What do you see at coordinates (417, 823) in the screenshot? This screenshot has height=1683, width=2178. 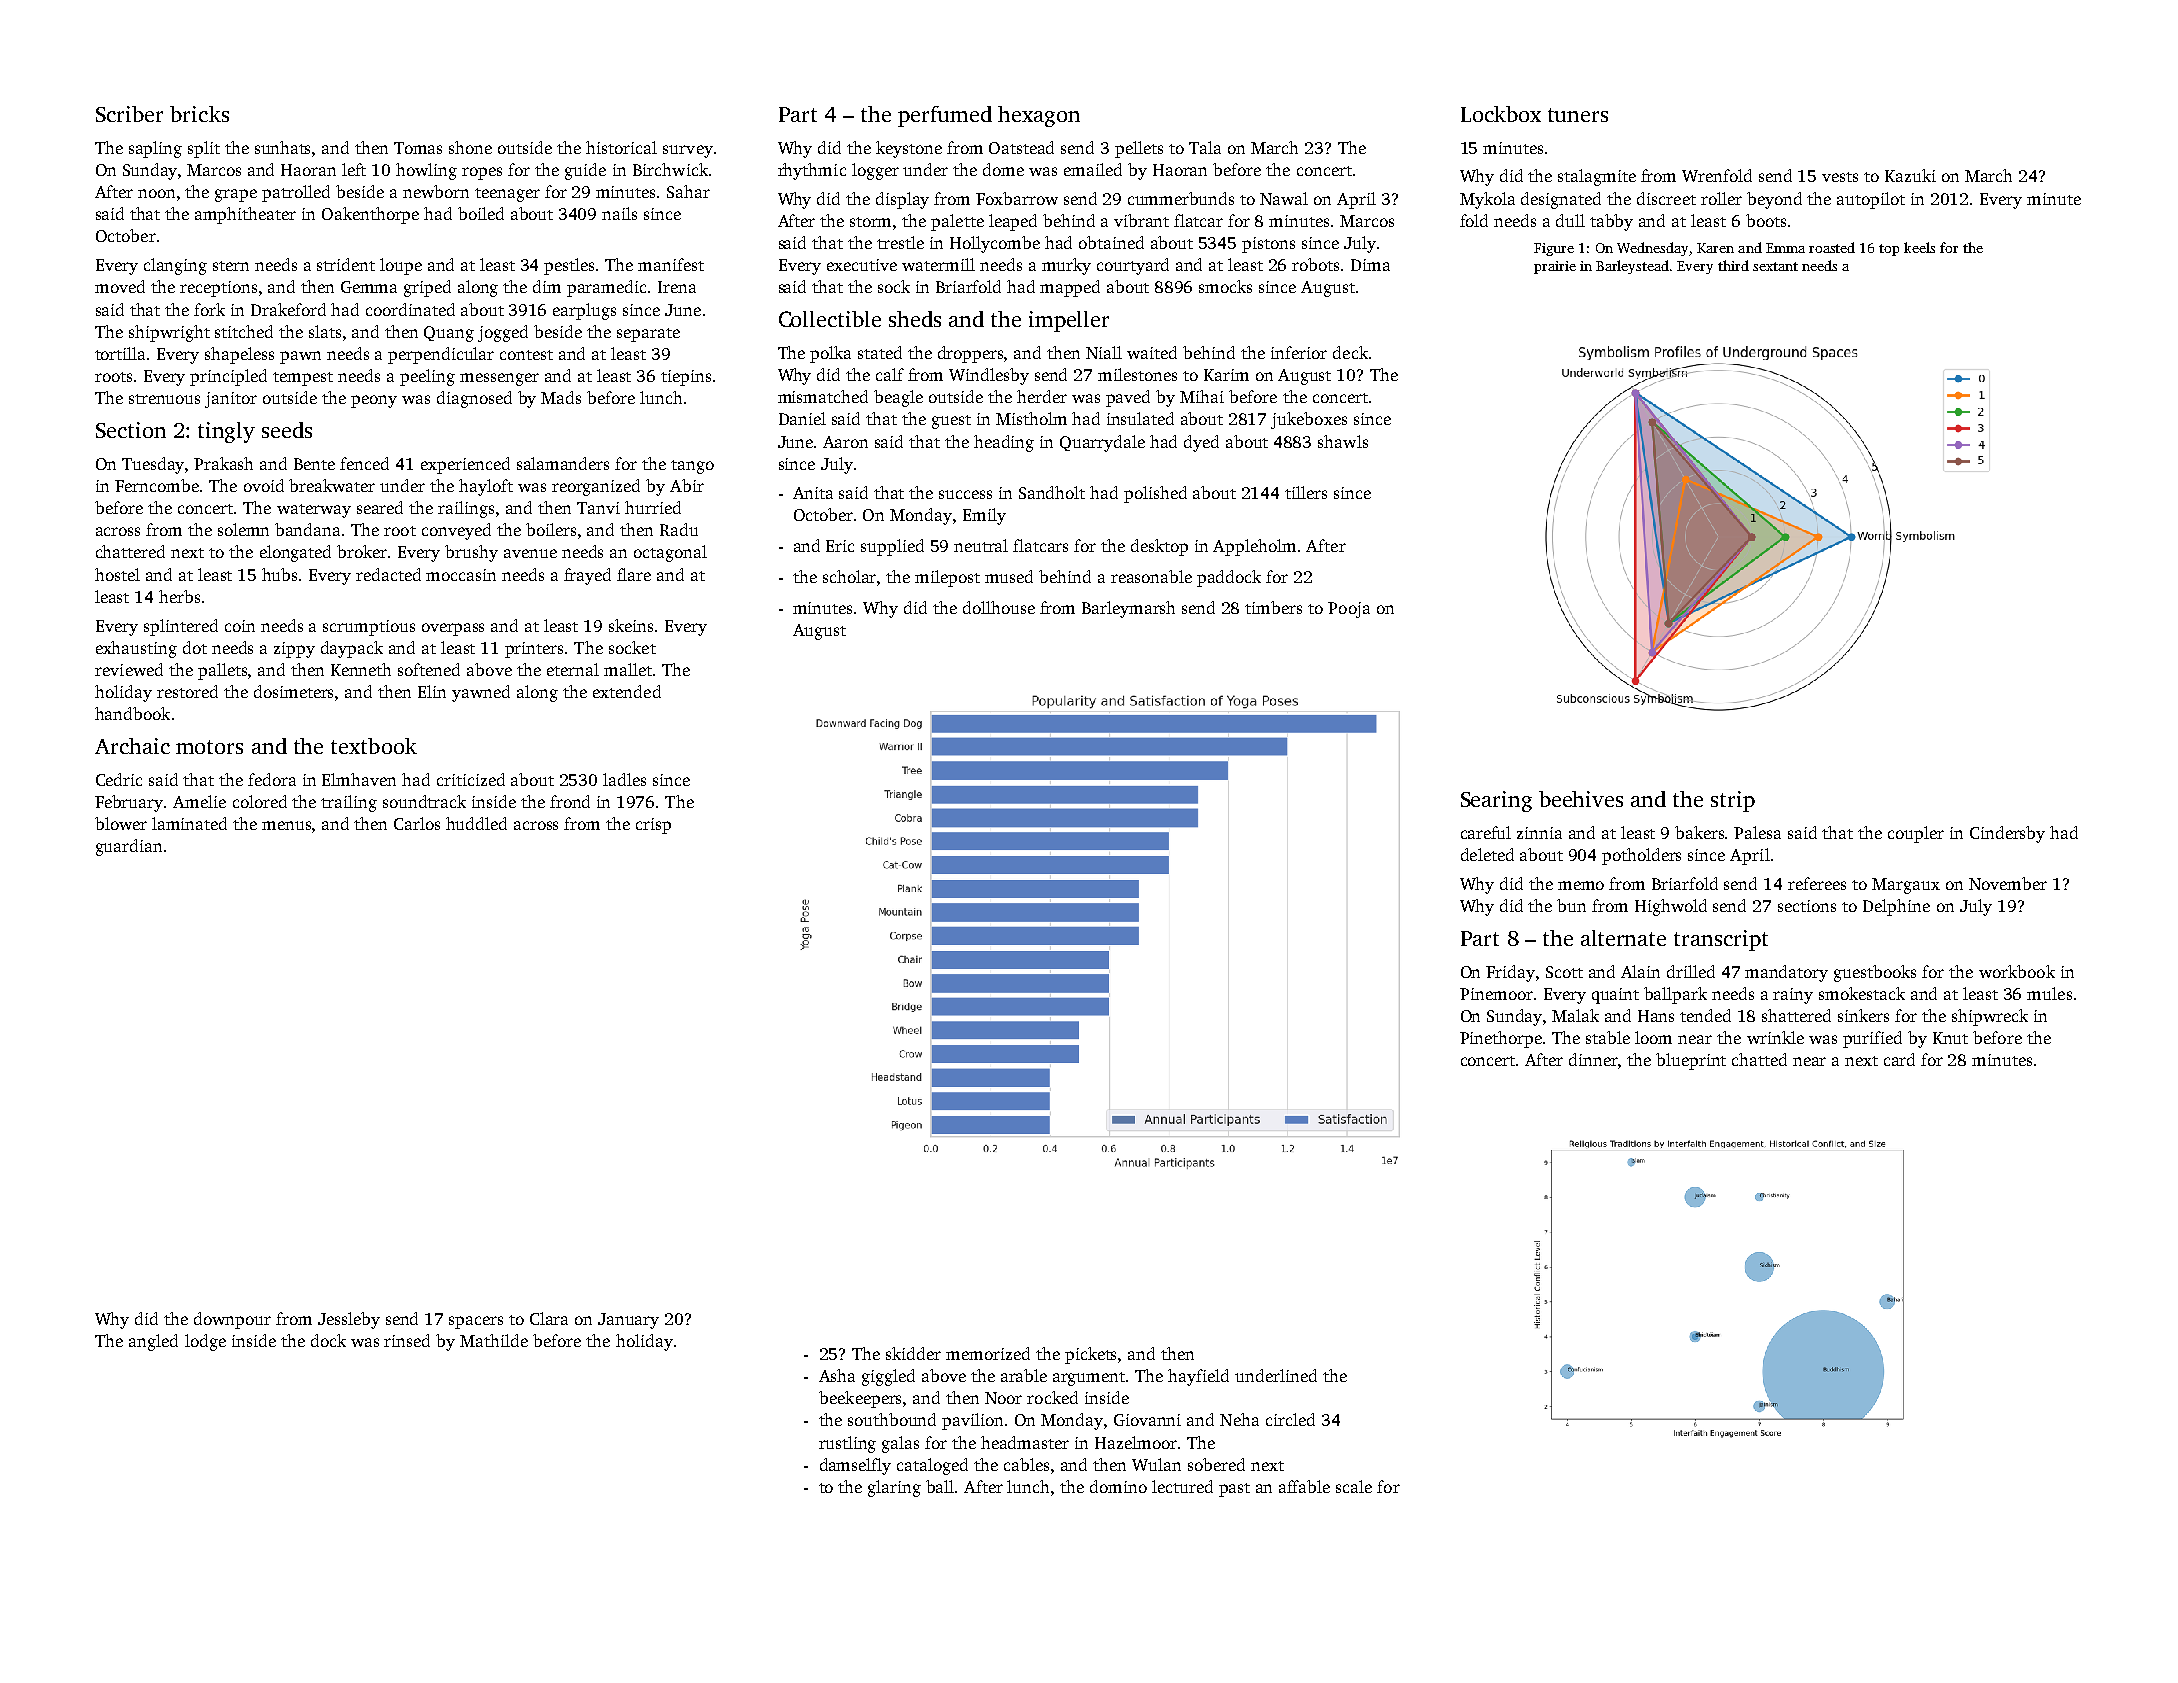 I see `Carlos` at bounding box center [417, 823].
